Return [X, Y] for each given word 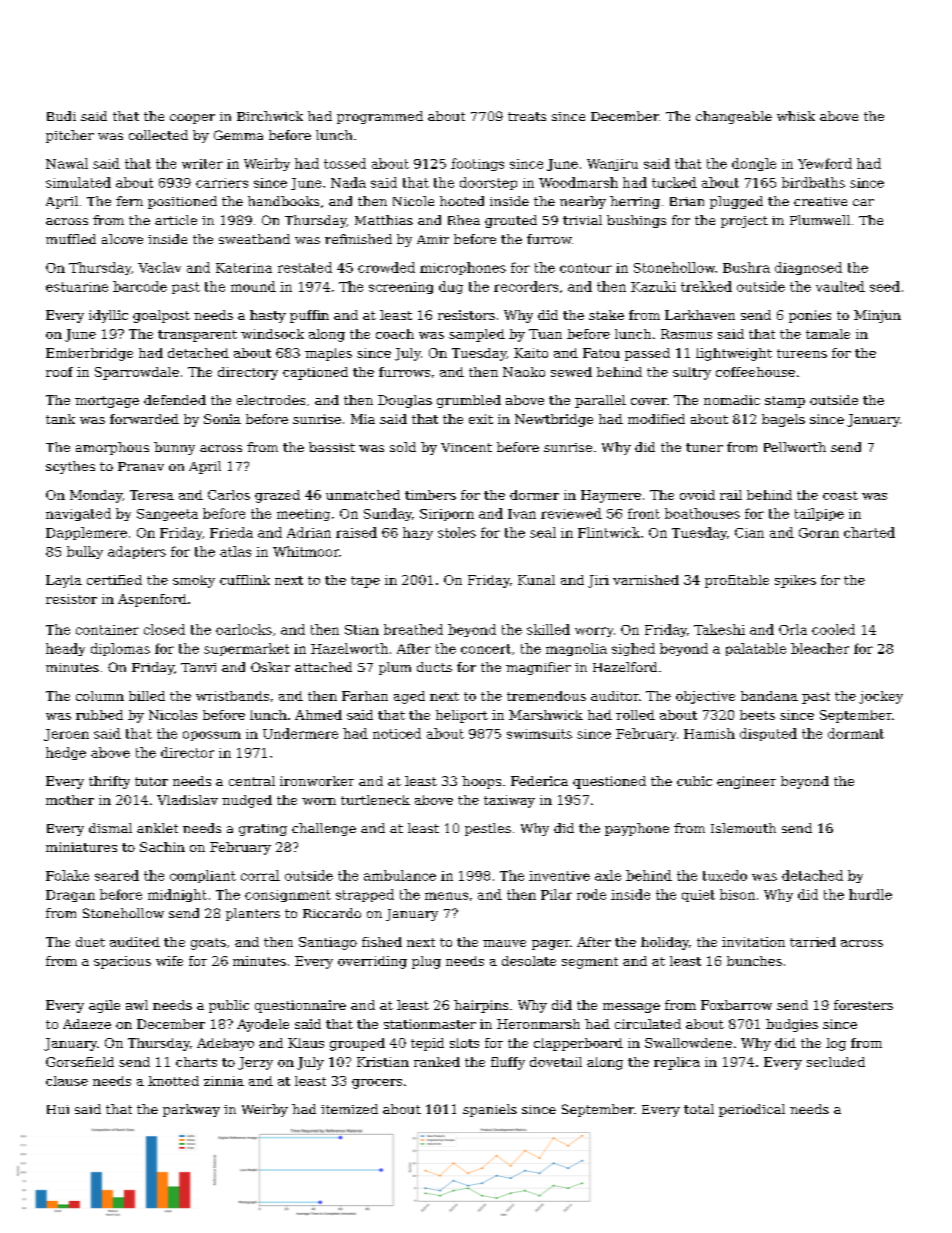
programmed [380, 117]
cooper [192, 119]
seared [117, 875]
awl [137, 1005]
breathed [413, 629]
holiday [665, 943]
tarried [813, 942]
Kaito [531, 353]
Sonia [222, 419]
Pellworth [795, 447]
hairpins [481, 1006]
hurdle [870, 894]
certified [114, 580]
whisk [796, 116]
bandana [769, 696]
